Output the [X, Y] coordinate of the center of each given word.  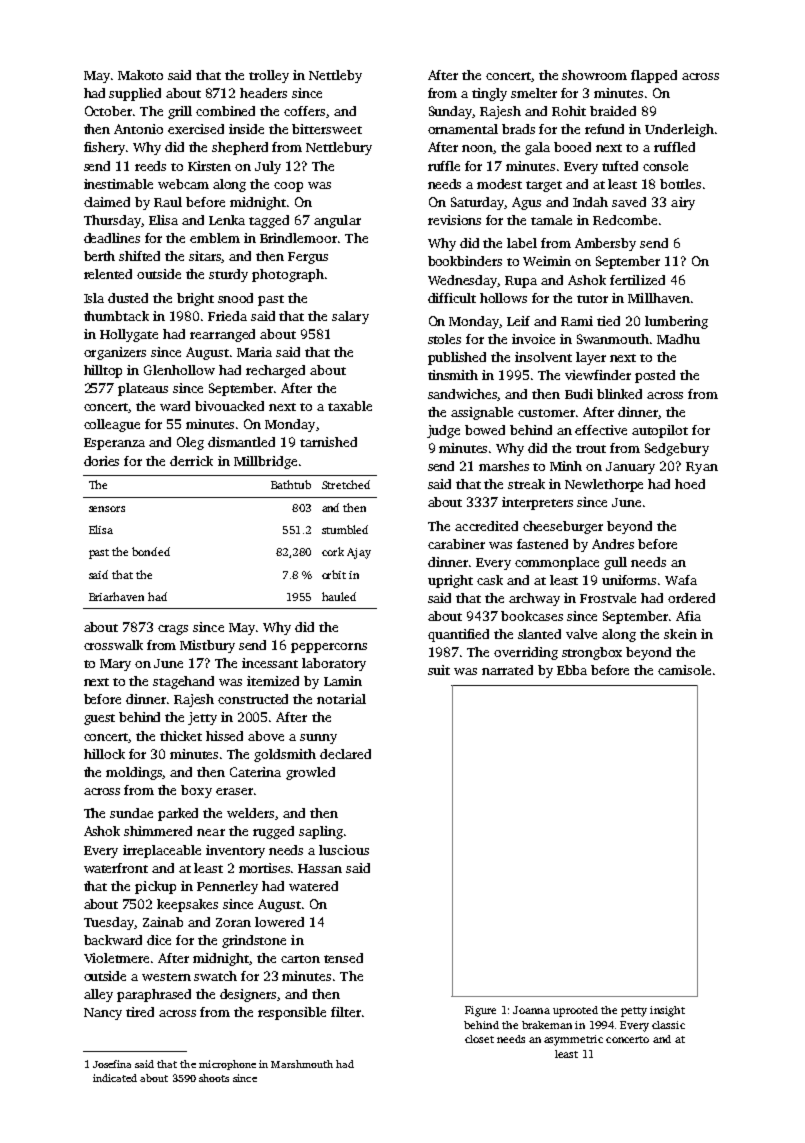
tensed [343, 958]
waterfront [116, 868]
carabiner [456, 544]
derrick [191, 461]
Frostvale [608, 598]
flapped [654, 76]
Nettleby [335, 76]
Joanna [531, 1010]
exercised [196, 129]
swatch [215, 976]
